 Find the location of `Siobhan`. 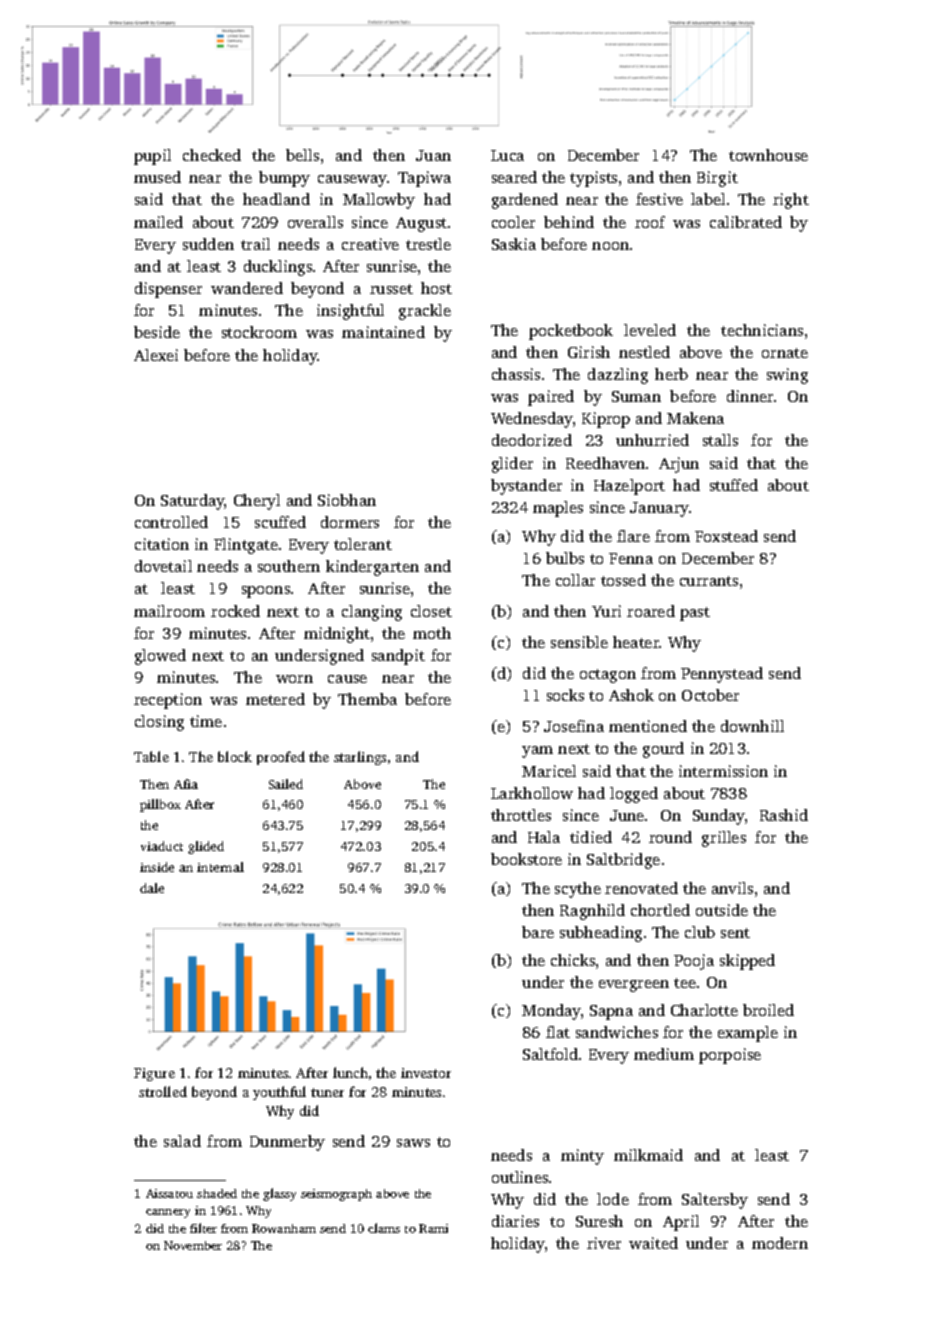

Siobhan is located at coordinates (347, 500).
